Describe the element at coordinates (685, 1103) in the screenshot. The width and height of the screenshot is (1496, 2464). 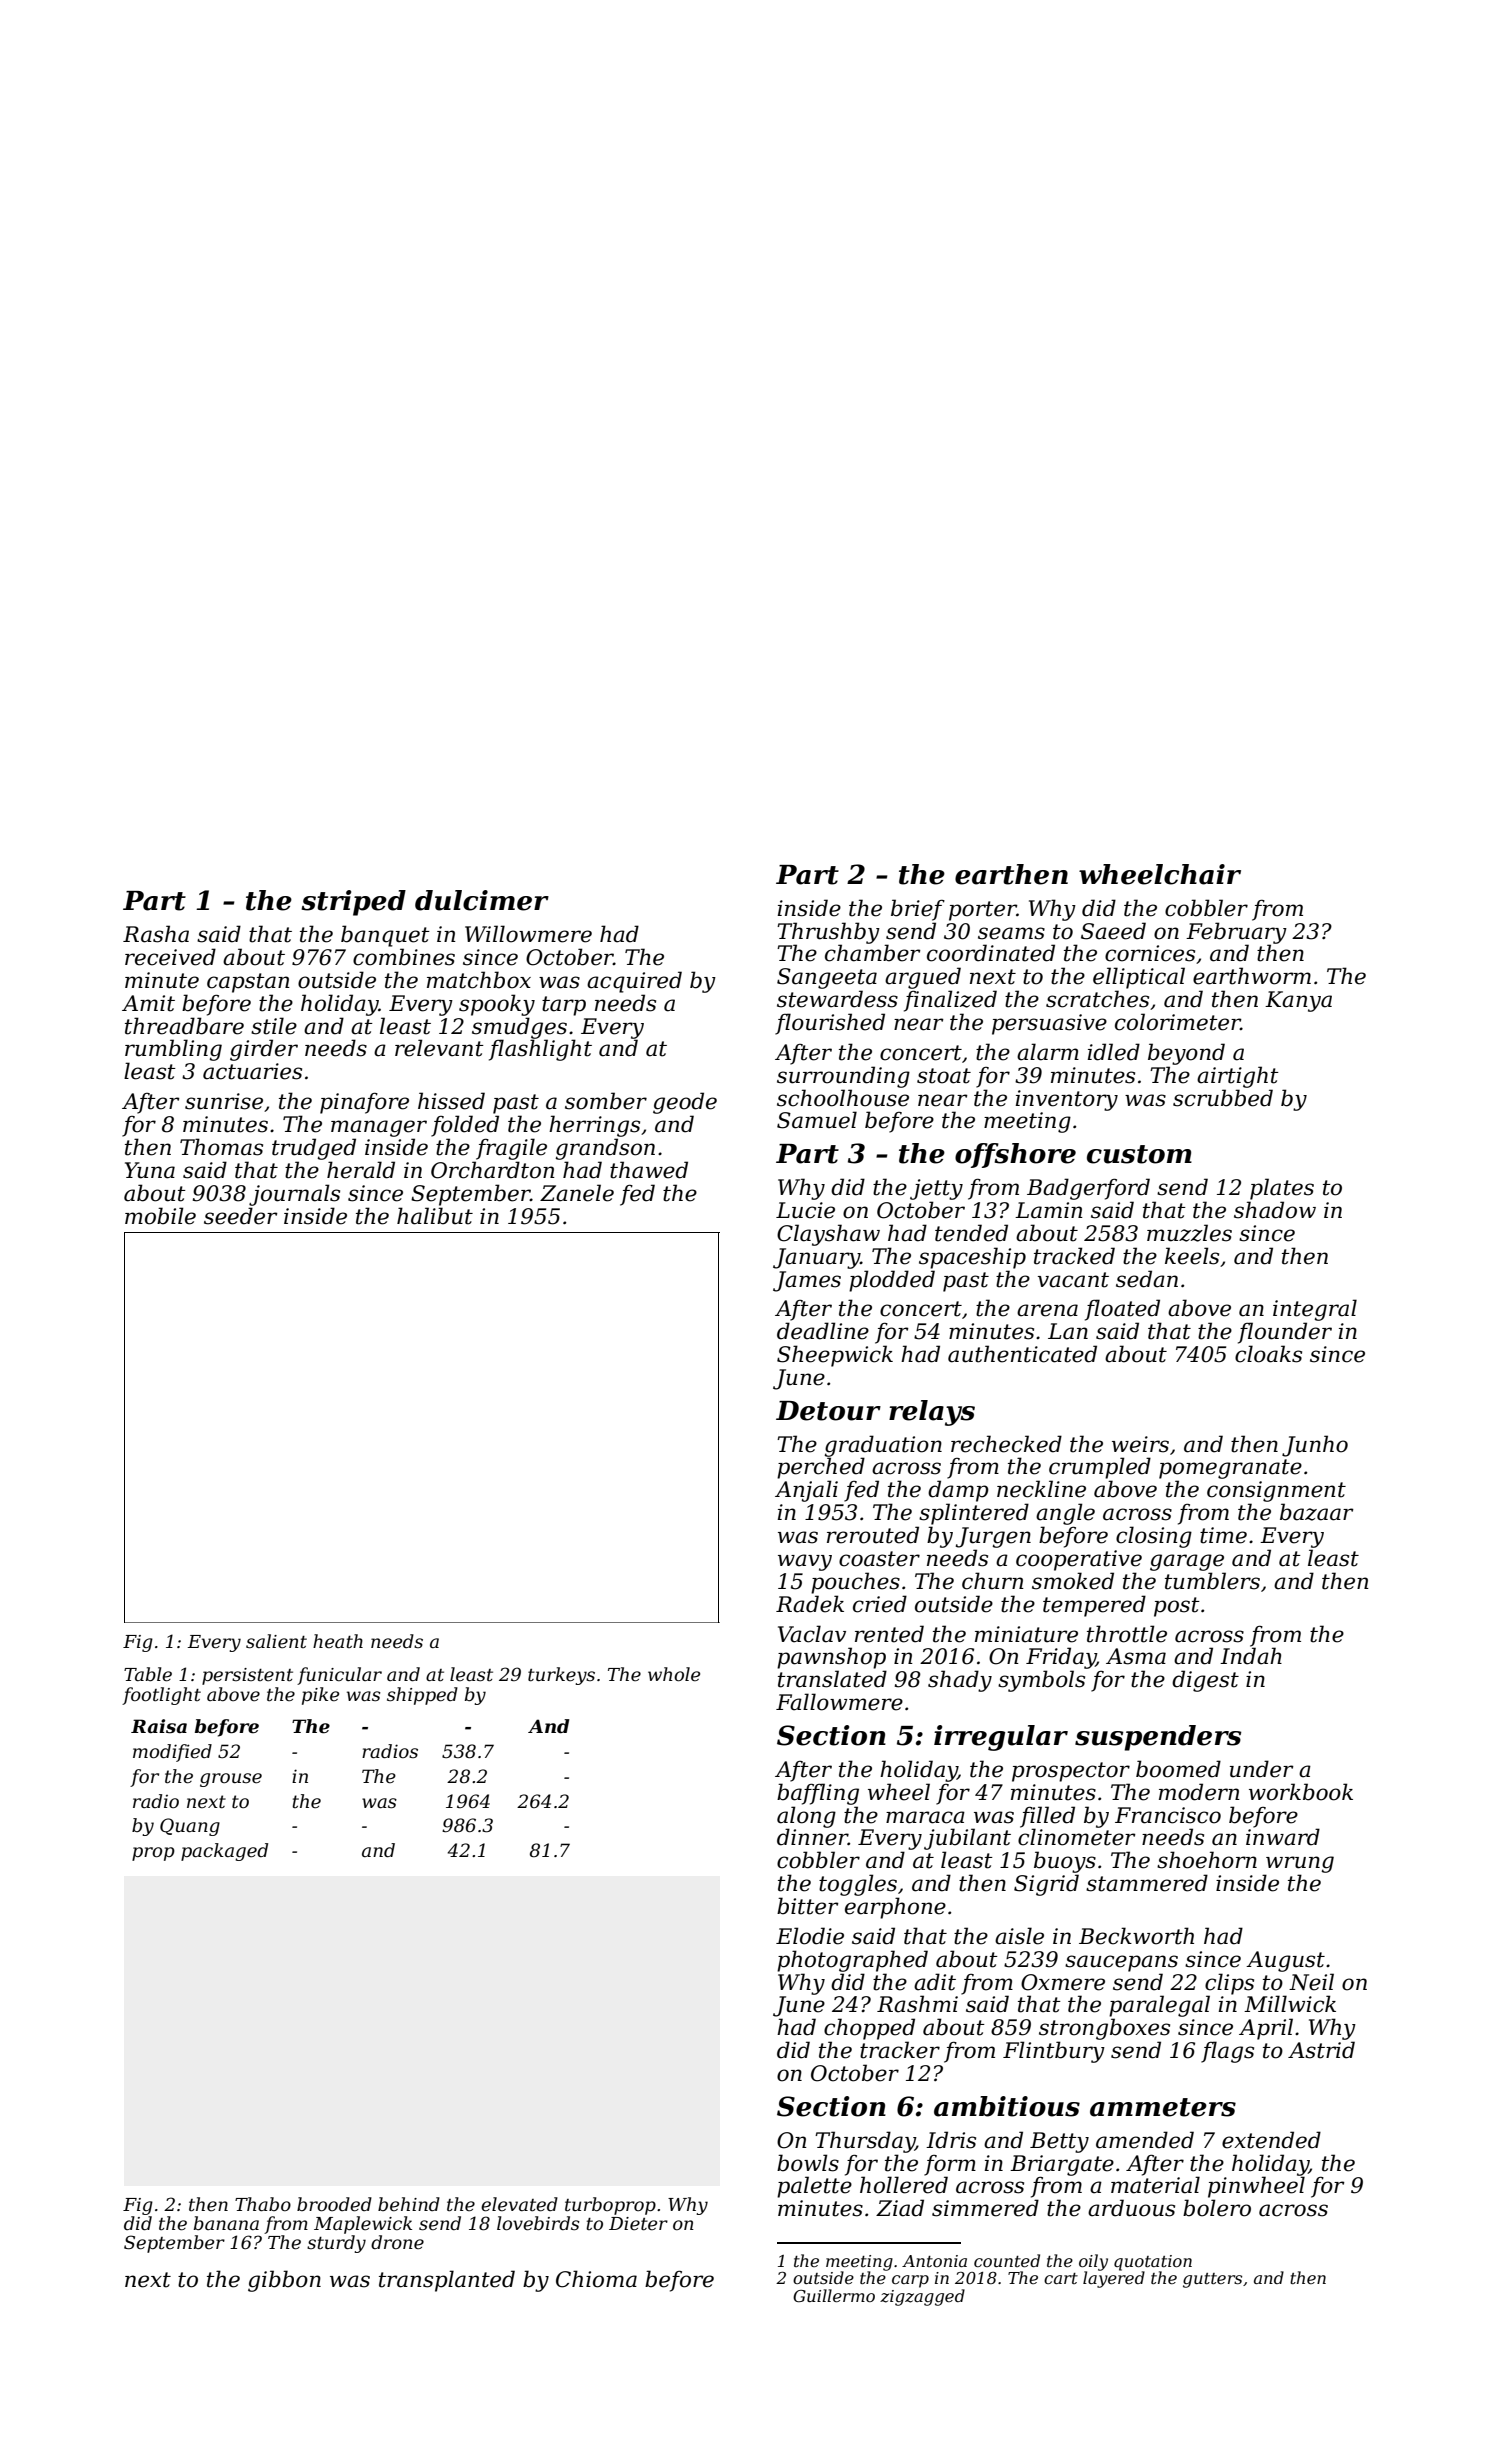
I see `geode` at that location.
